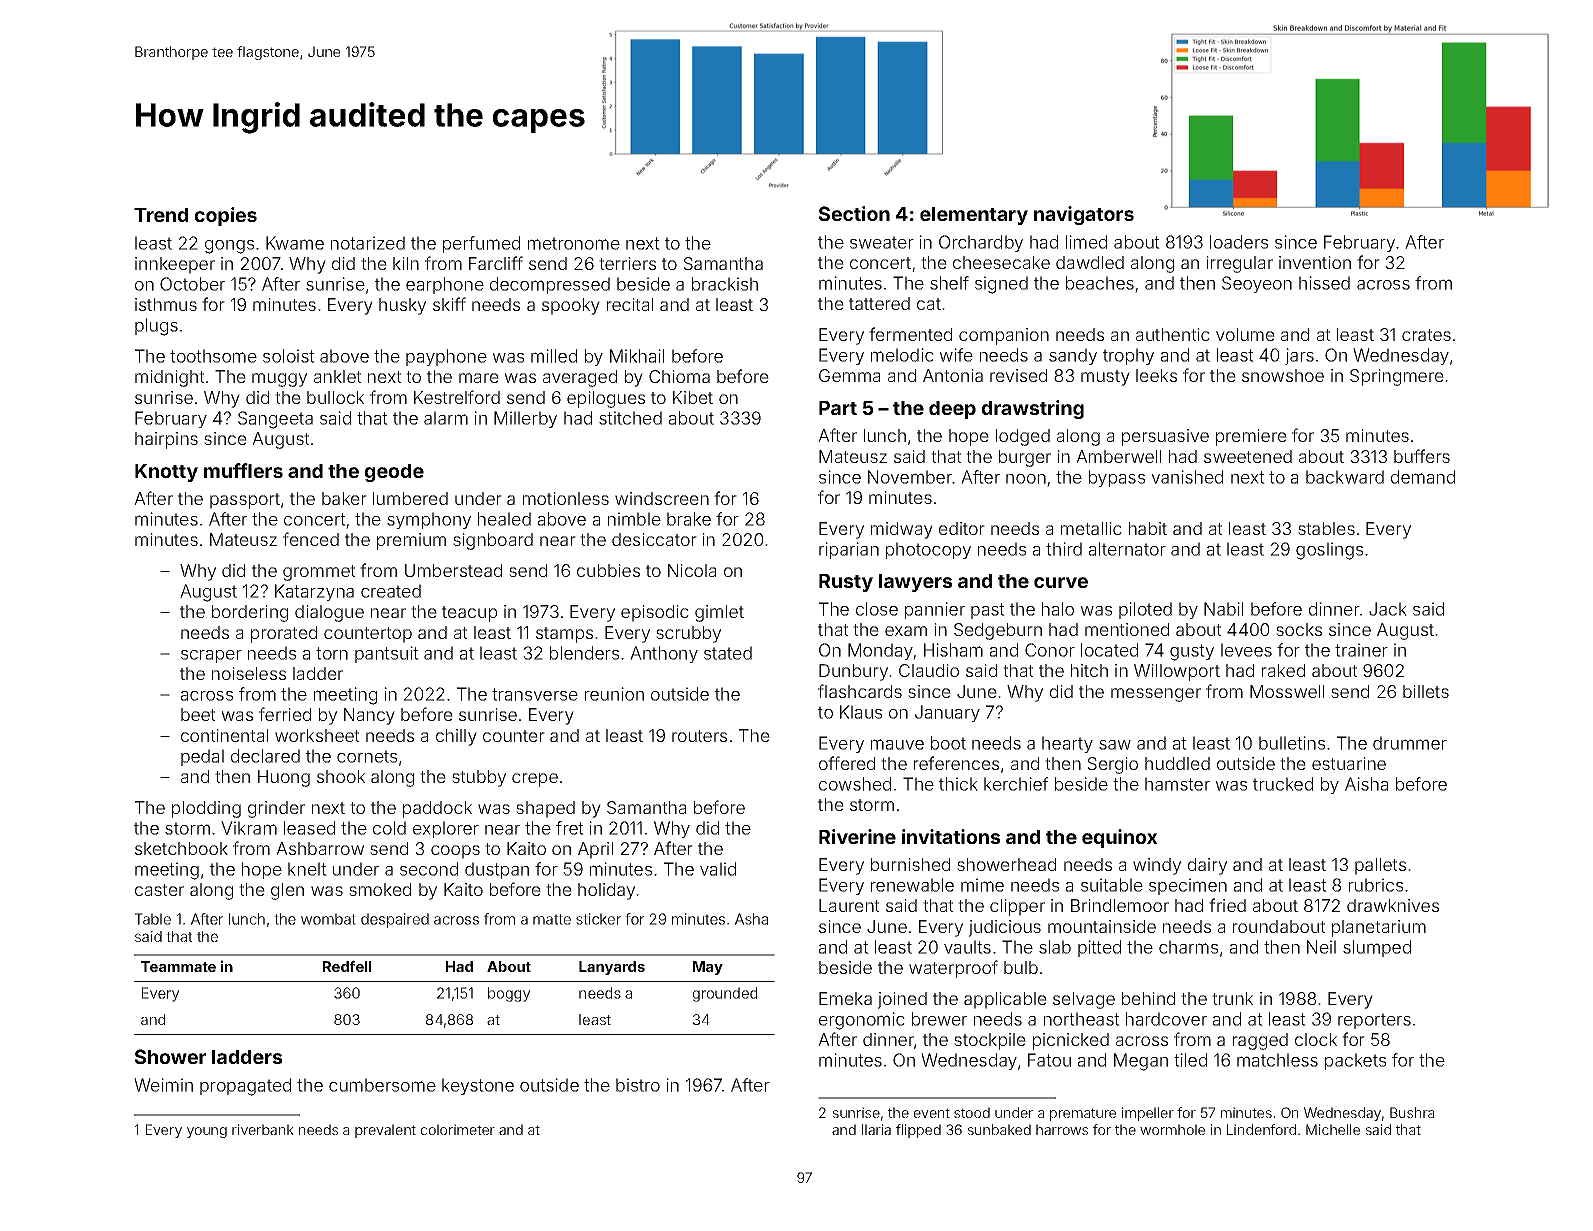 Image resolution: width=1593 pixels, height=1231 pixels. Describe the element at coordinates (598, 919) in the screenshot. I see `sticker` at that location.
